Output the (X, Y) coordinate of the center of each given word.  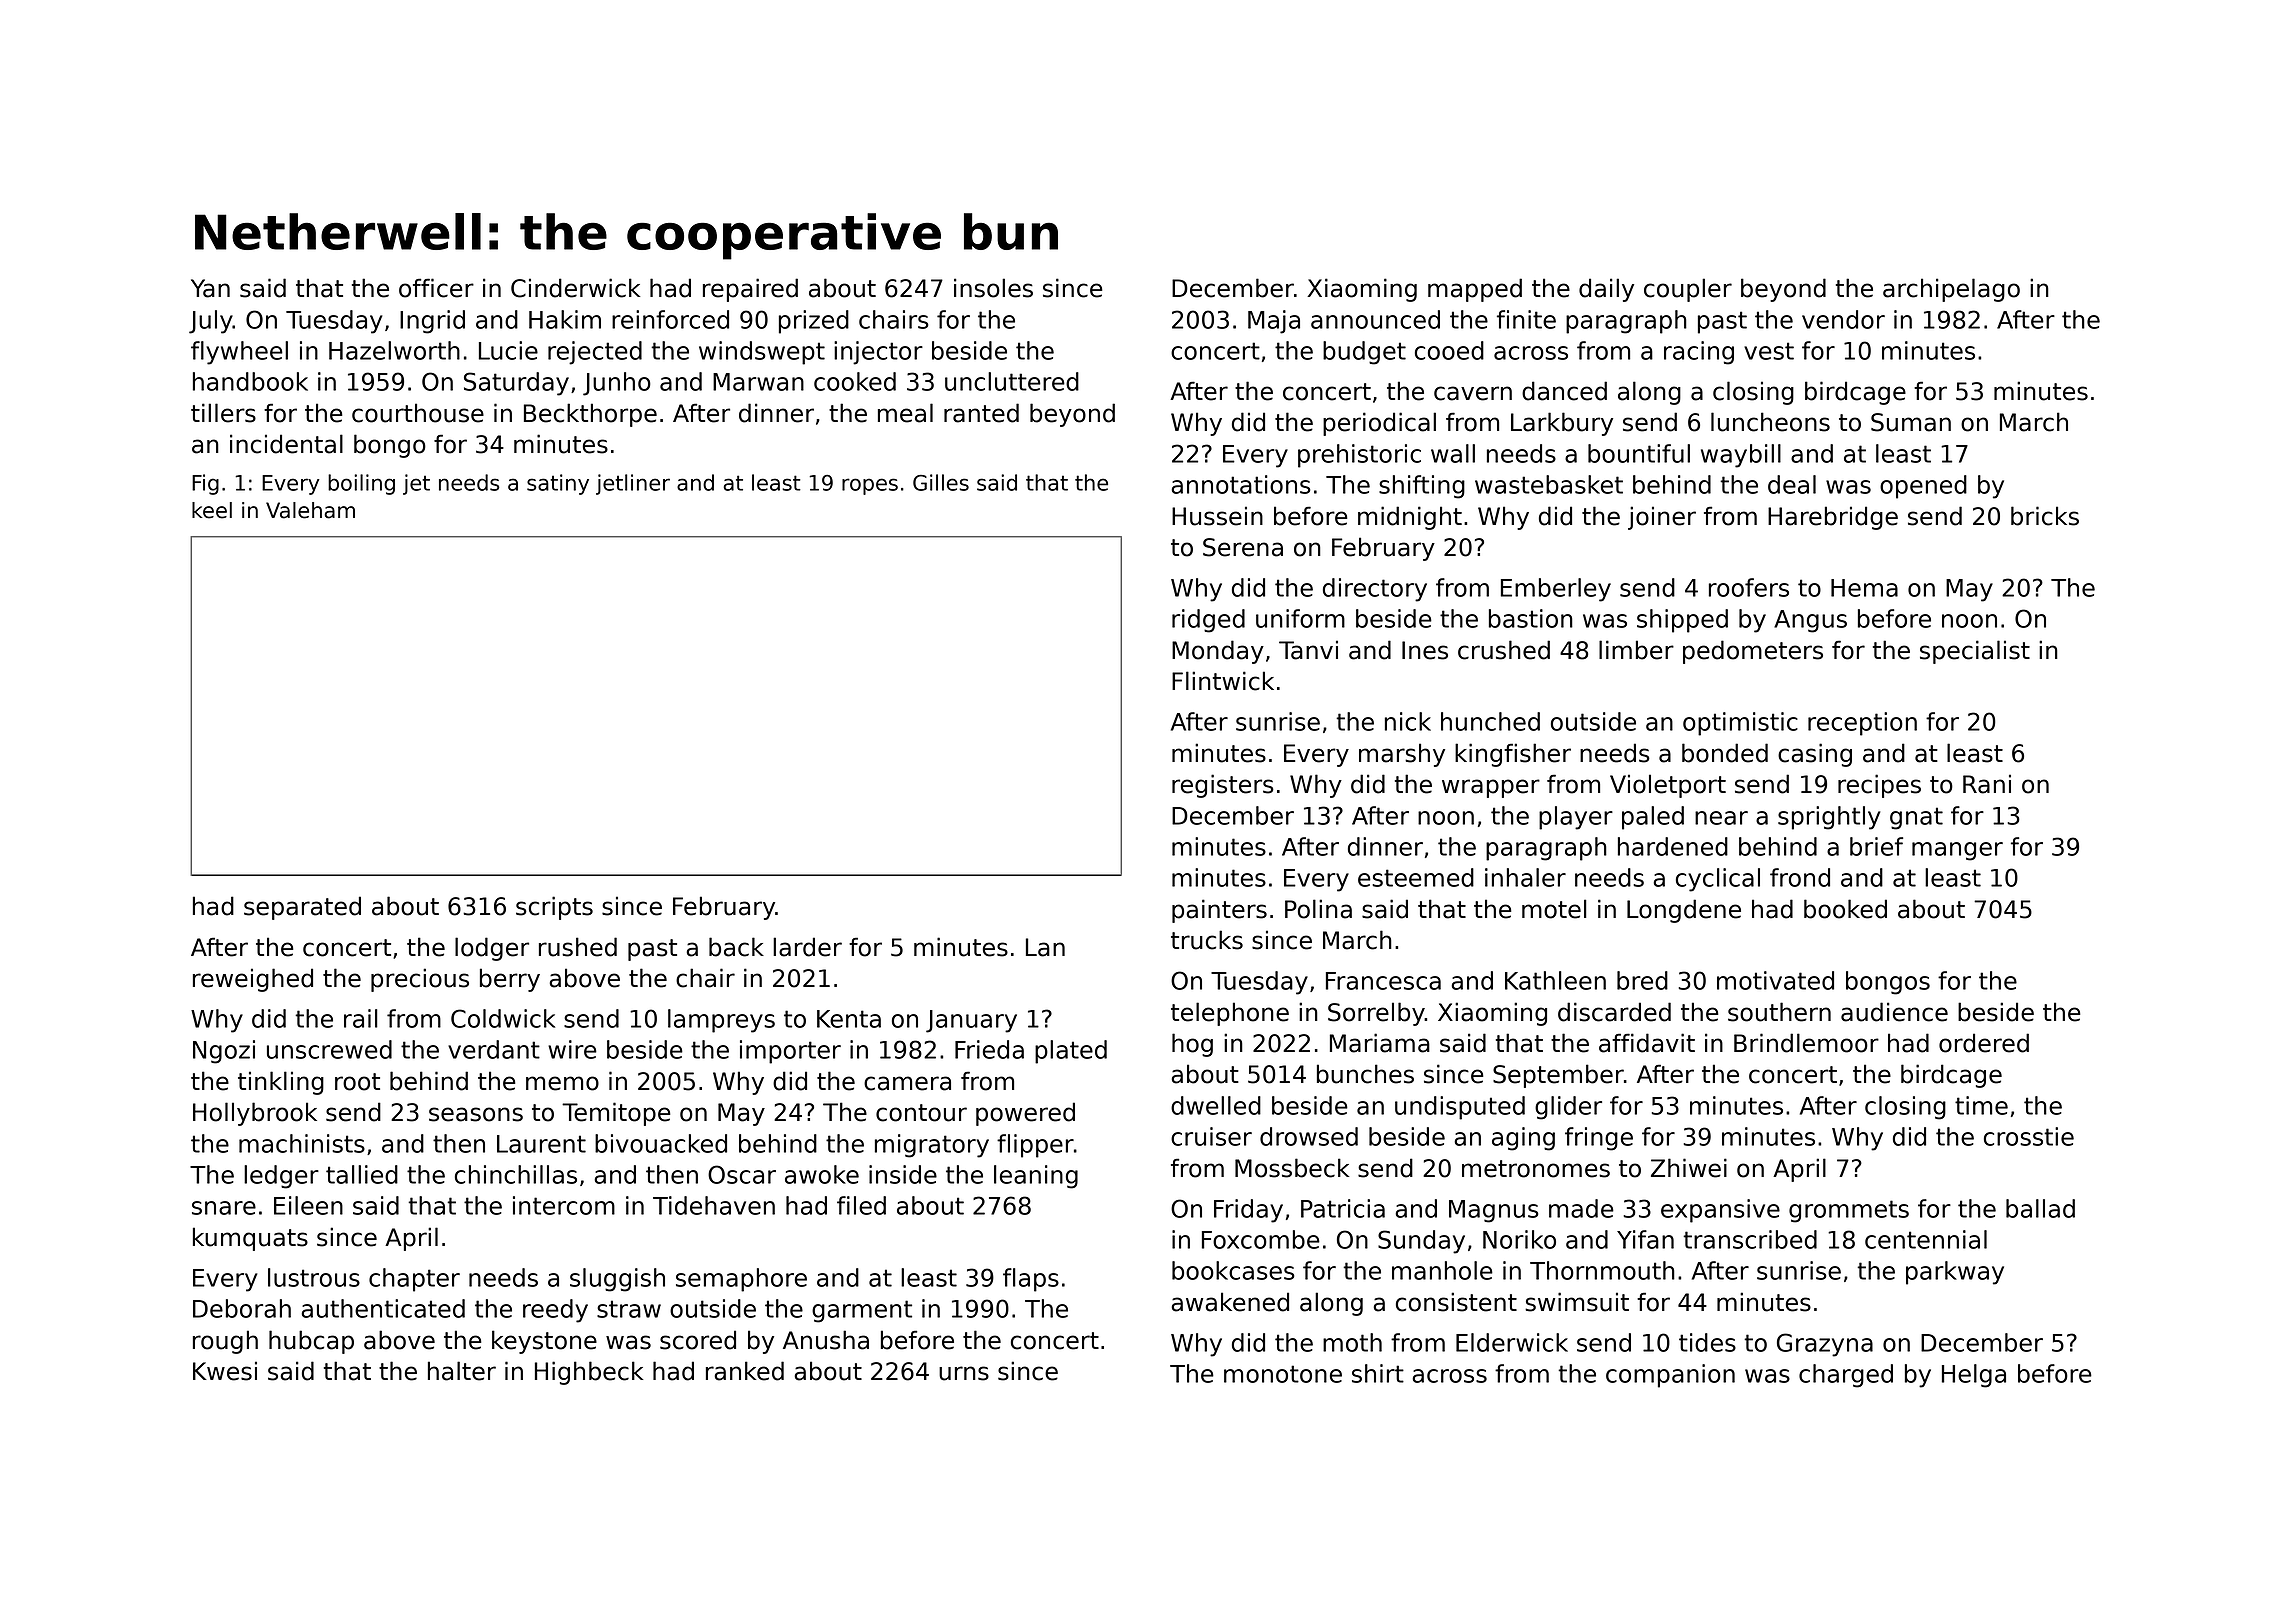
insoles (993, 288)
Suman (1911, 422)
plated (1071, 1052)
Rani (1987, 784)
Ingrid (432, 322)
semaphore (741, 1280)
